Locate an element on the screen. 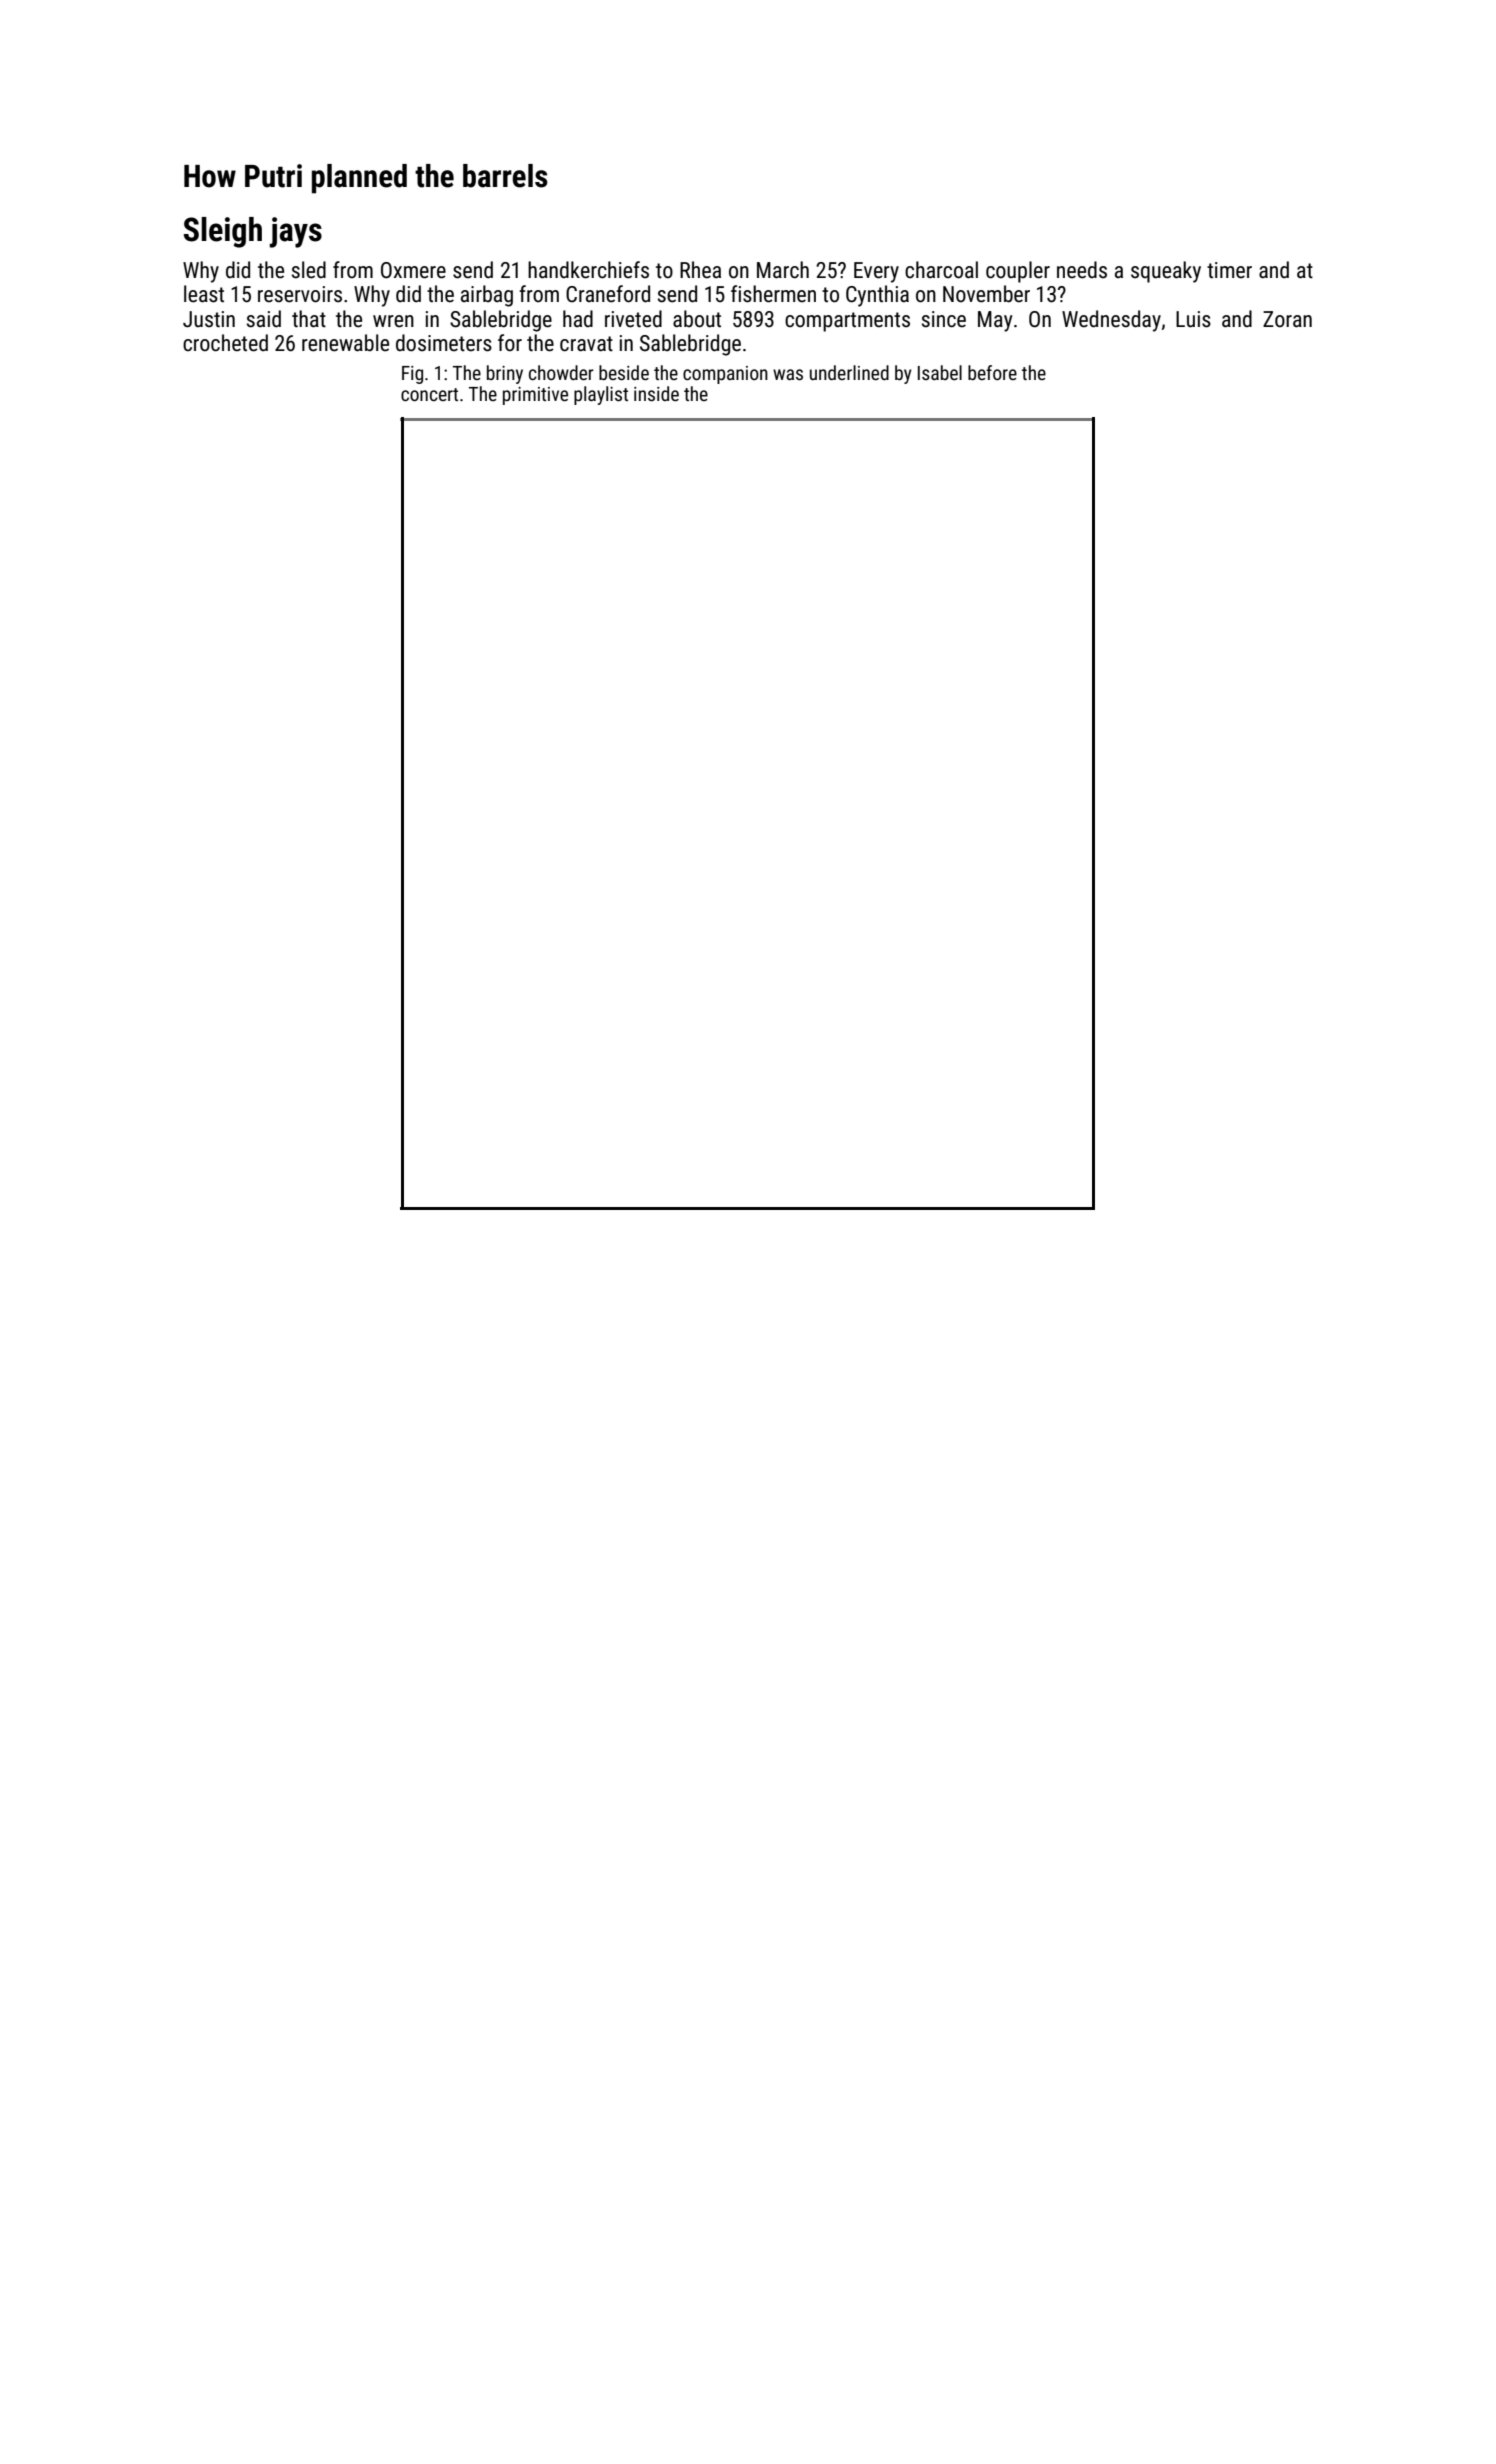  had is located at coordinates (578, 318).
